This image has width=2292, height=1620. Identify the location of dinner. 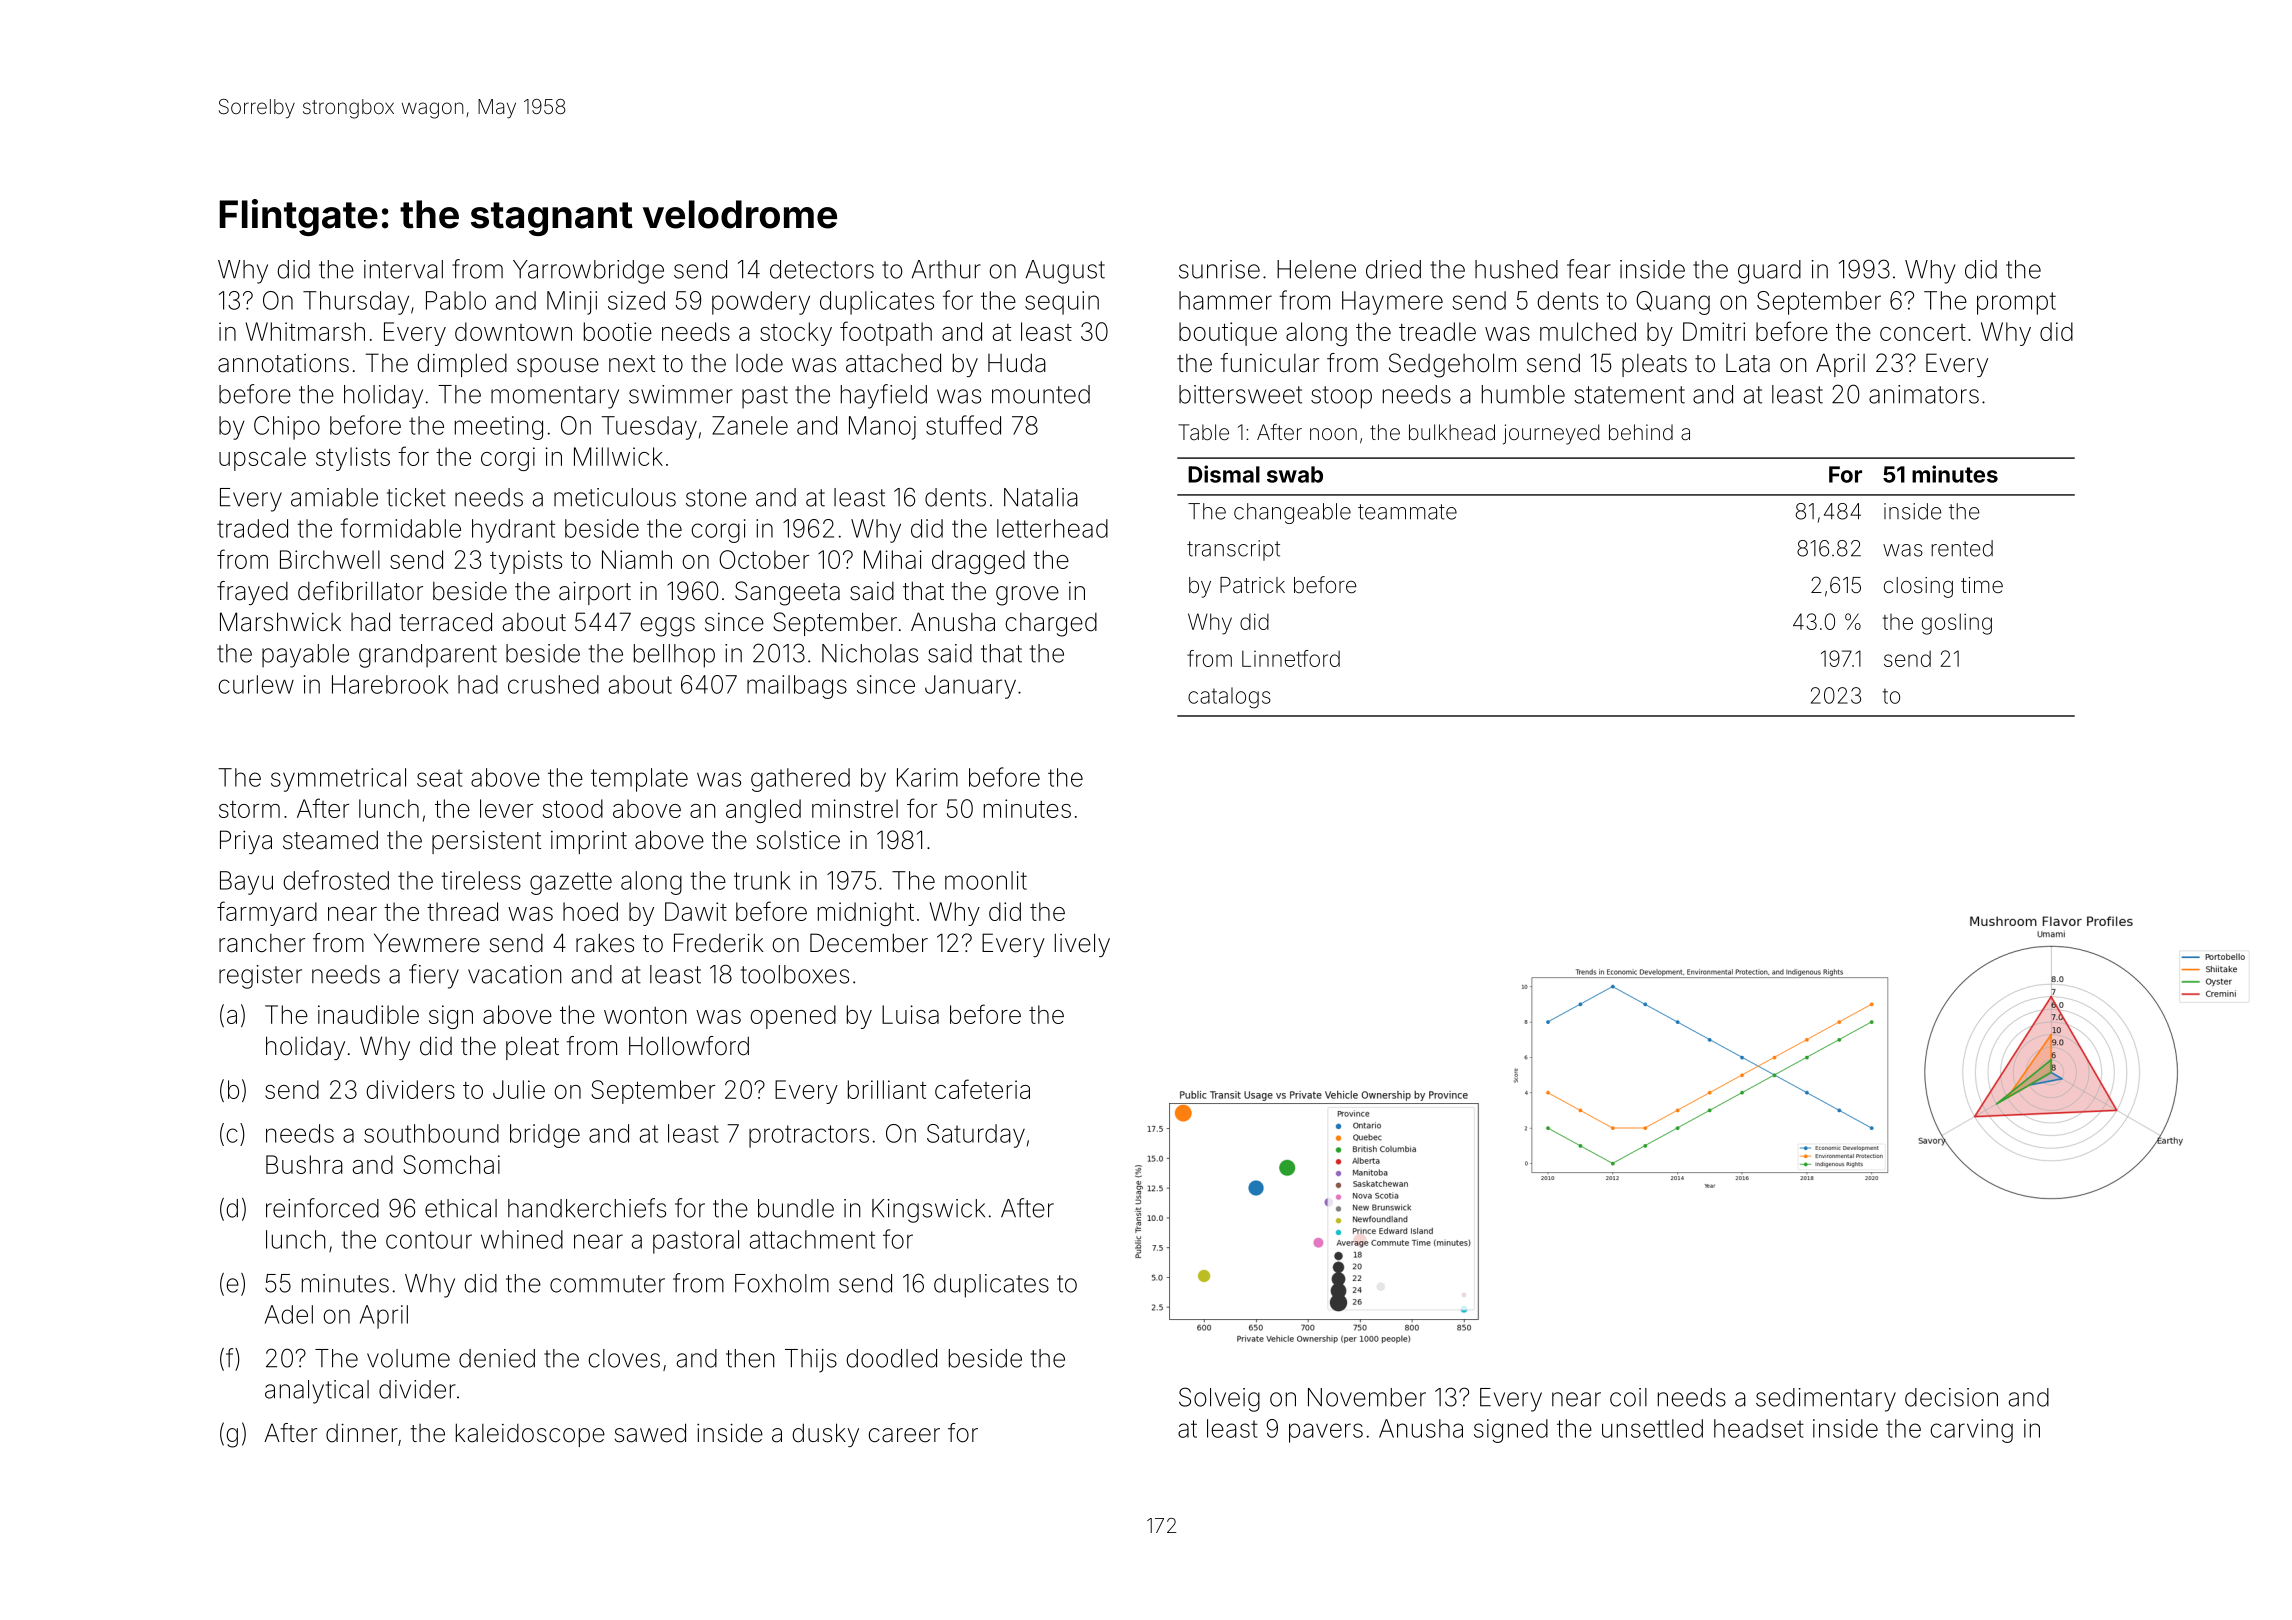
(362, 1433).
